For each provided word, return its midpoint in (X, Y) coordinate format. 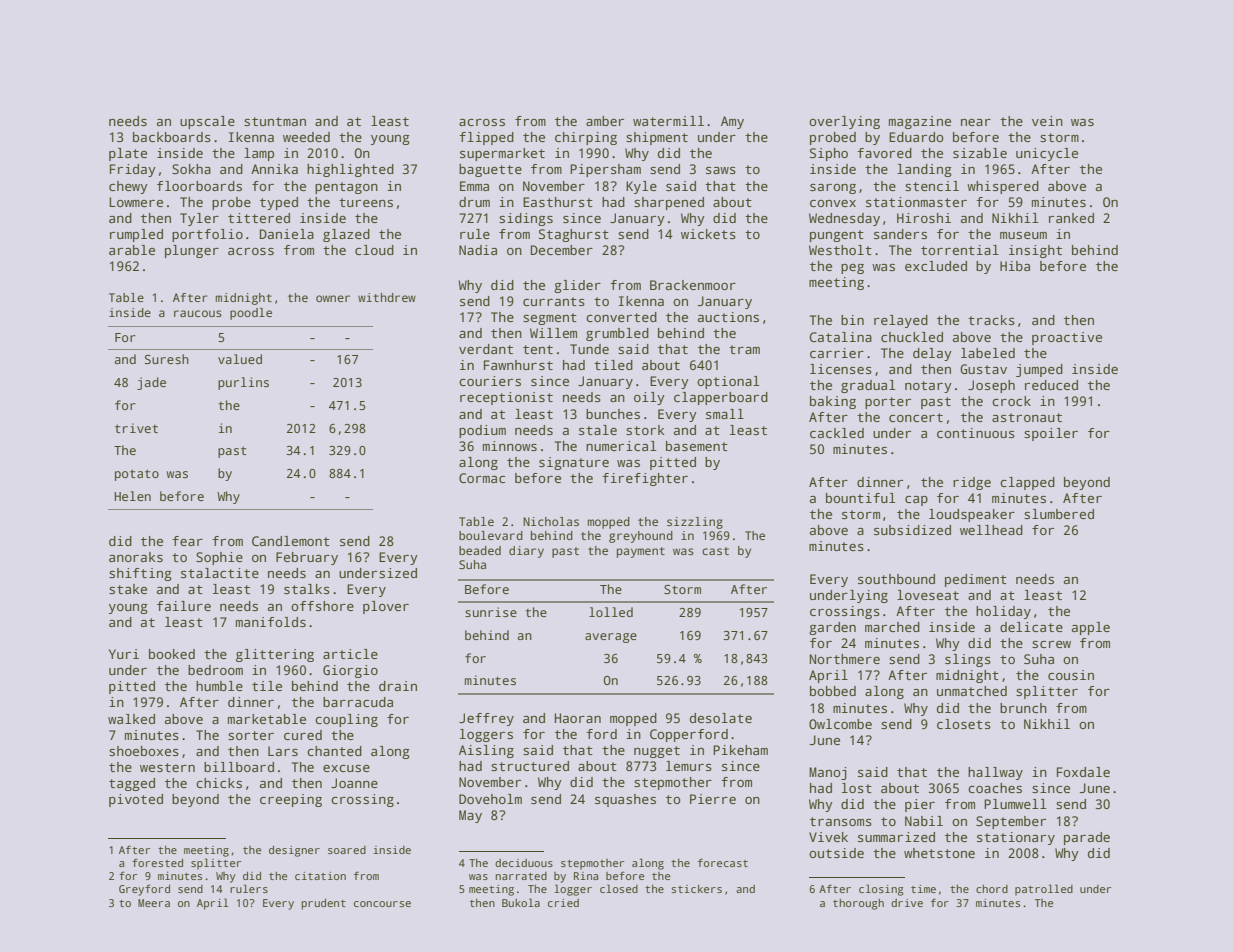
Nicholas (551, 521)
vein (1047, 121)
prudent (323, 904)
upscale (207, 122)
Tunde (589, 349)
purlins (243, 383)
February (307, 558)
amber (605, 121)
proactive (1067, 338)
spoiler (1051, 434)
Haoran (578, 718)
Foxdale (1083, 772)
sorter (251, 735)
